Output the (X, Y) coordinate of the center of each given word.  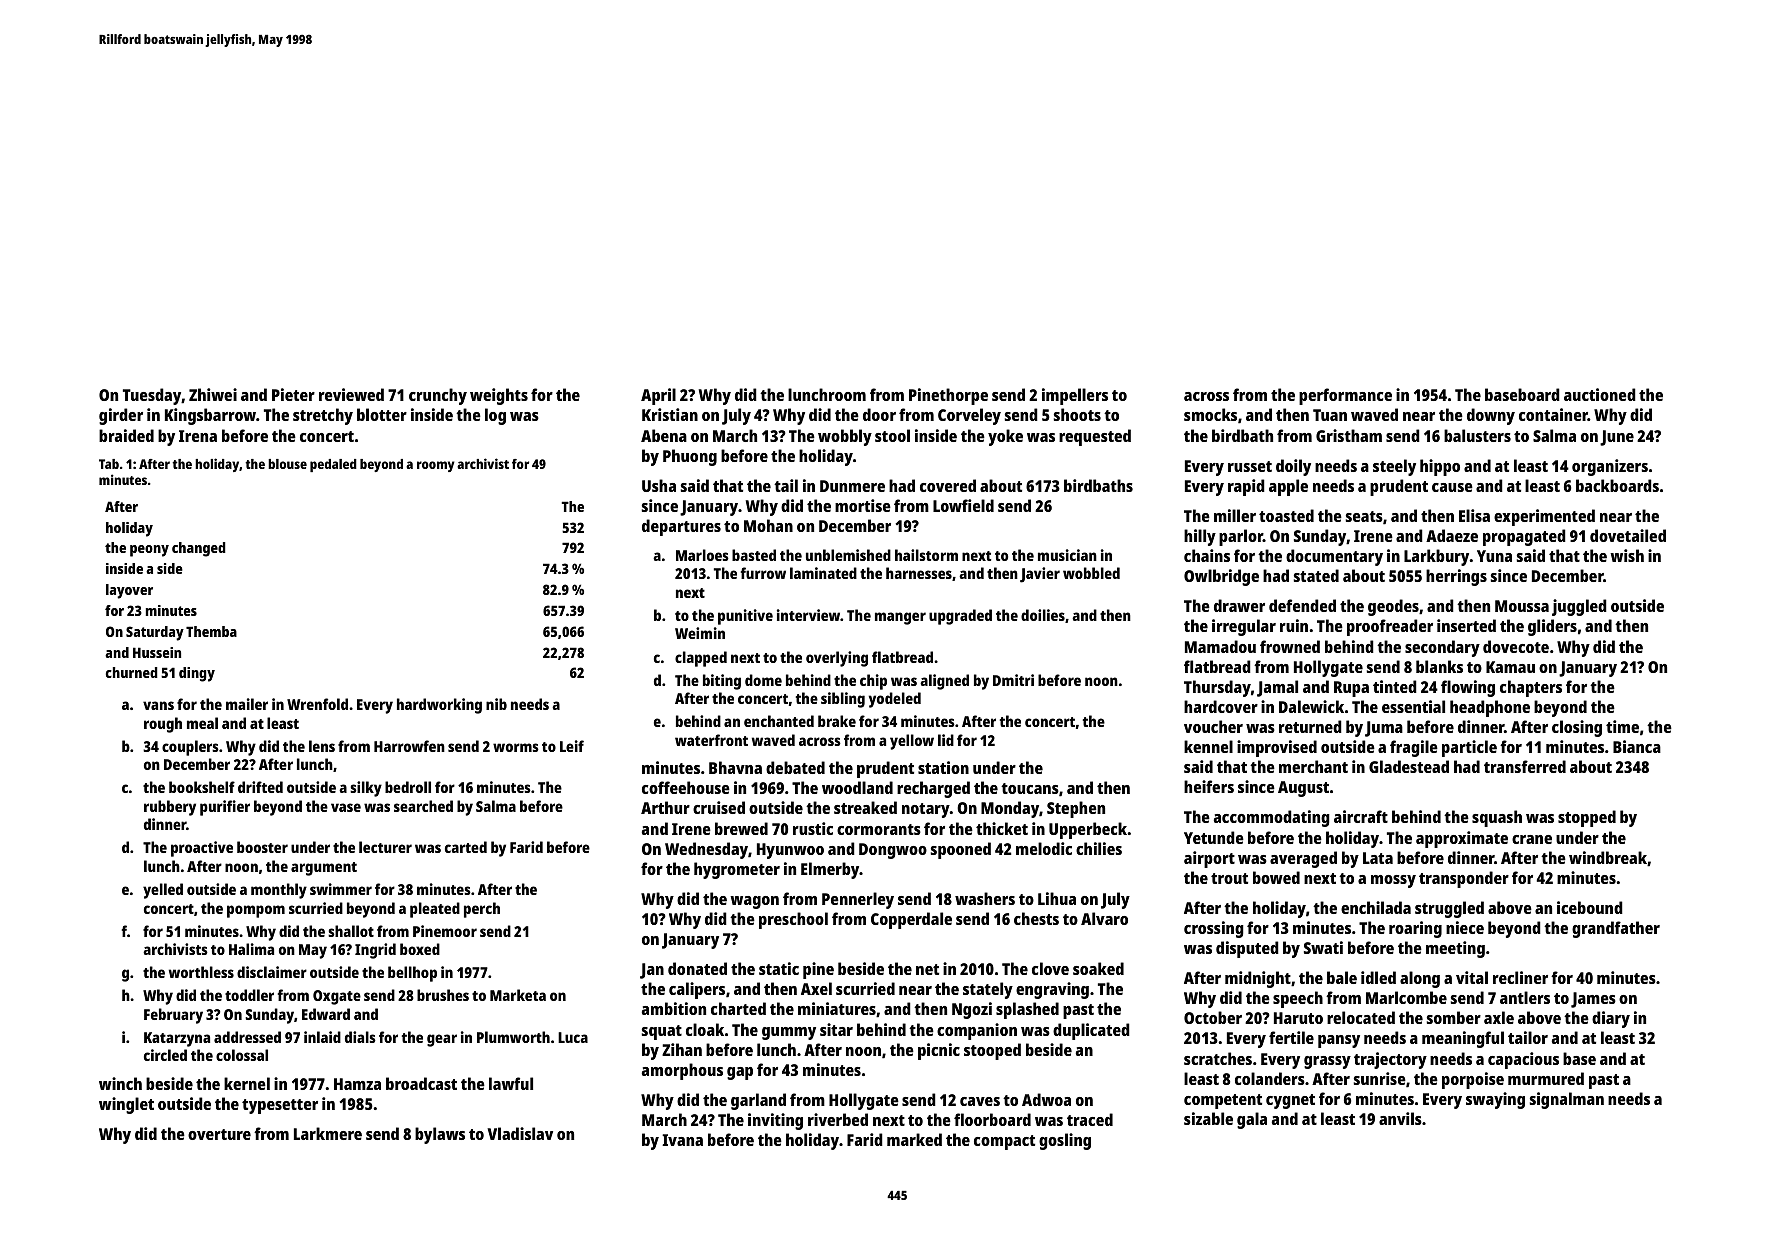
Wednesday (706, 850)
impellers (1075, 396)
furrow (763, 573)
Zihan (682, 1049)
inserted (1466, 625)
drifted (260, 787)
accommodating (1272, 818)
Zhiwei (213, 394)
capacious (1523, 1060)
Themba (211, 631)
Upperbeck (1088, 830)
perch (482, 910)
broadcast (421, 1083)
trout (1229, 878)
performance (1345, 396)
